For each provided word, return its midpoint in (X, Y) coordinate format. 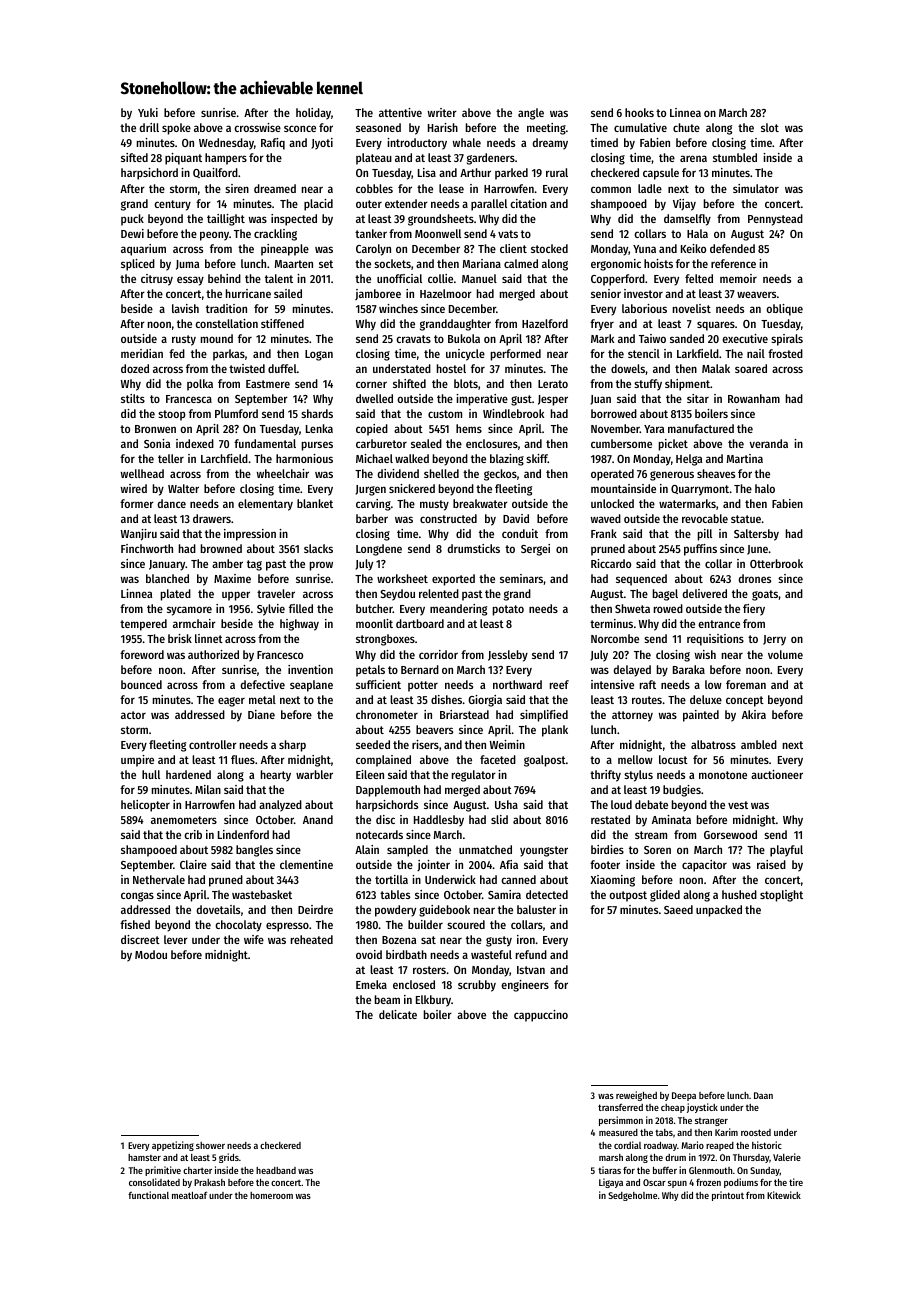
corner (371, 384)
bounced (141, 684)
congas (137, 897)
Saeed (678, 909)
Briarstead (464, 714)
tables (395, 894)
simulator (756, 188)
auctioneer (777, 774)
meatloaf (189, 1195)
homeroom (271, 1195)
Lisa (427, 172)
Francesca (189, 399)
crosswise (257, 127)
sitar (698, 398)
